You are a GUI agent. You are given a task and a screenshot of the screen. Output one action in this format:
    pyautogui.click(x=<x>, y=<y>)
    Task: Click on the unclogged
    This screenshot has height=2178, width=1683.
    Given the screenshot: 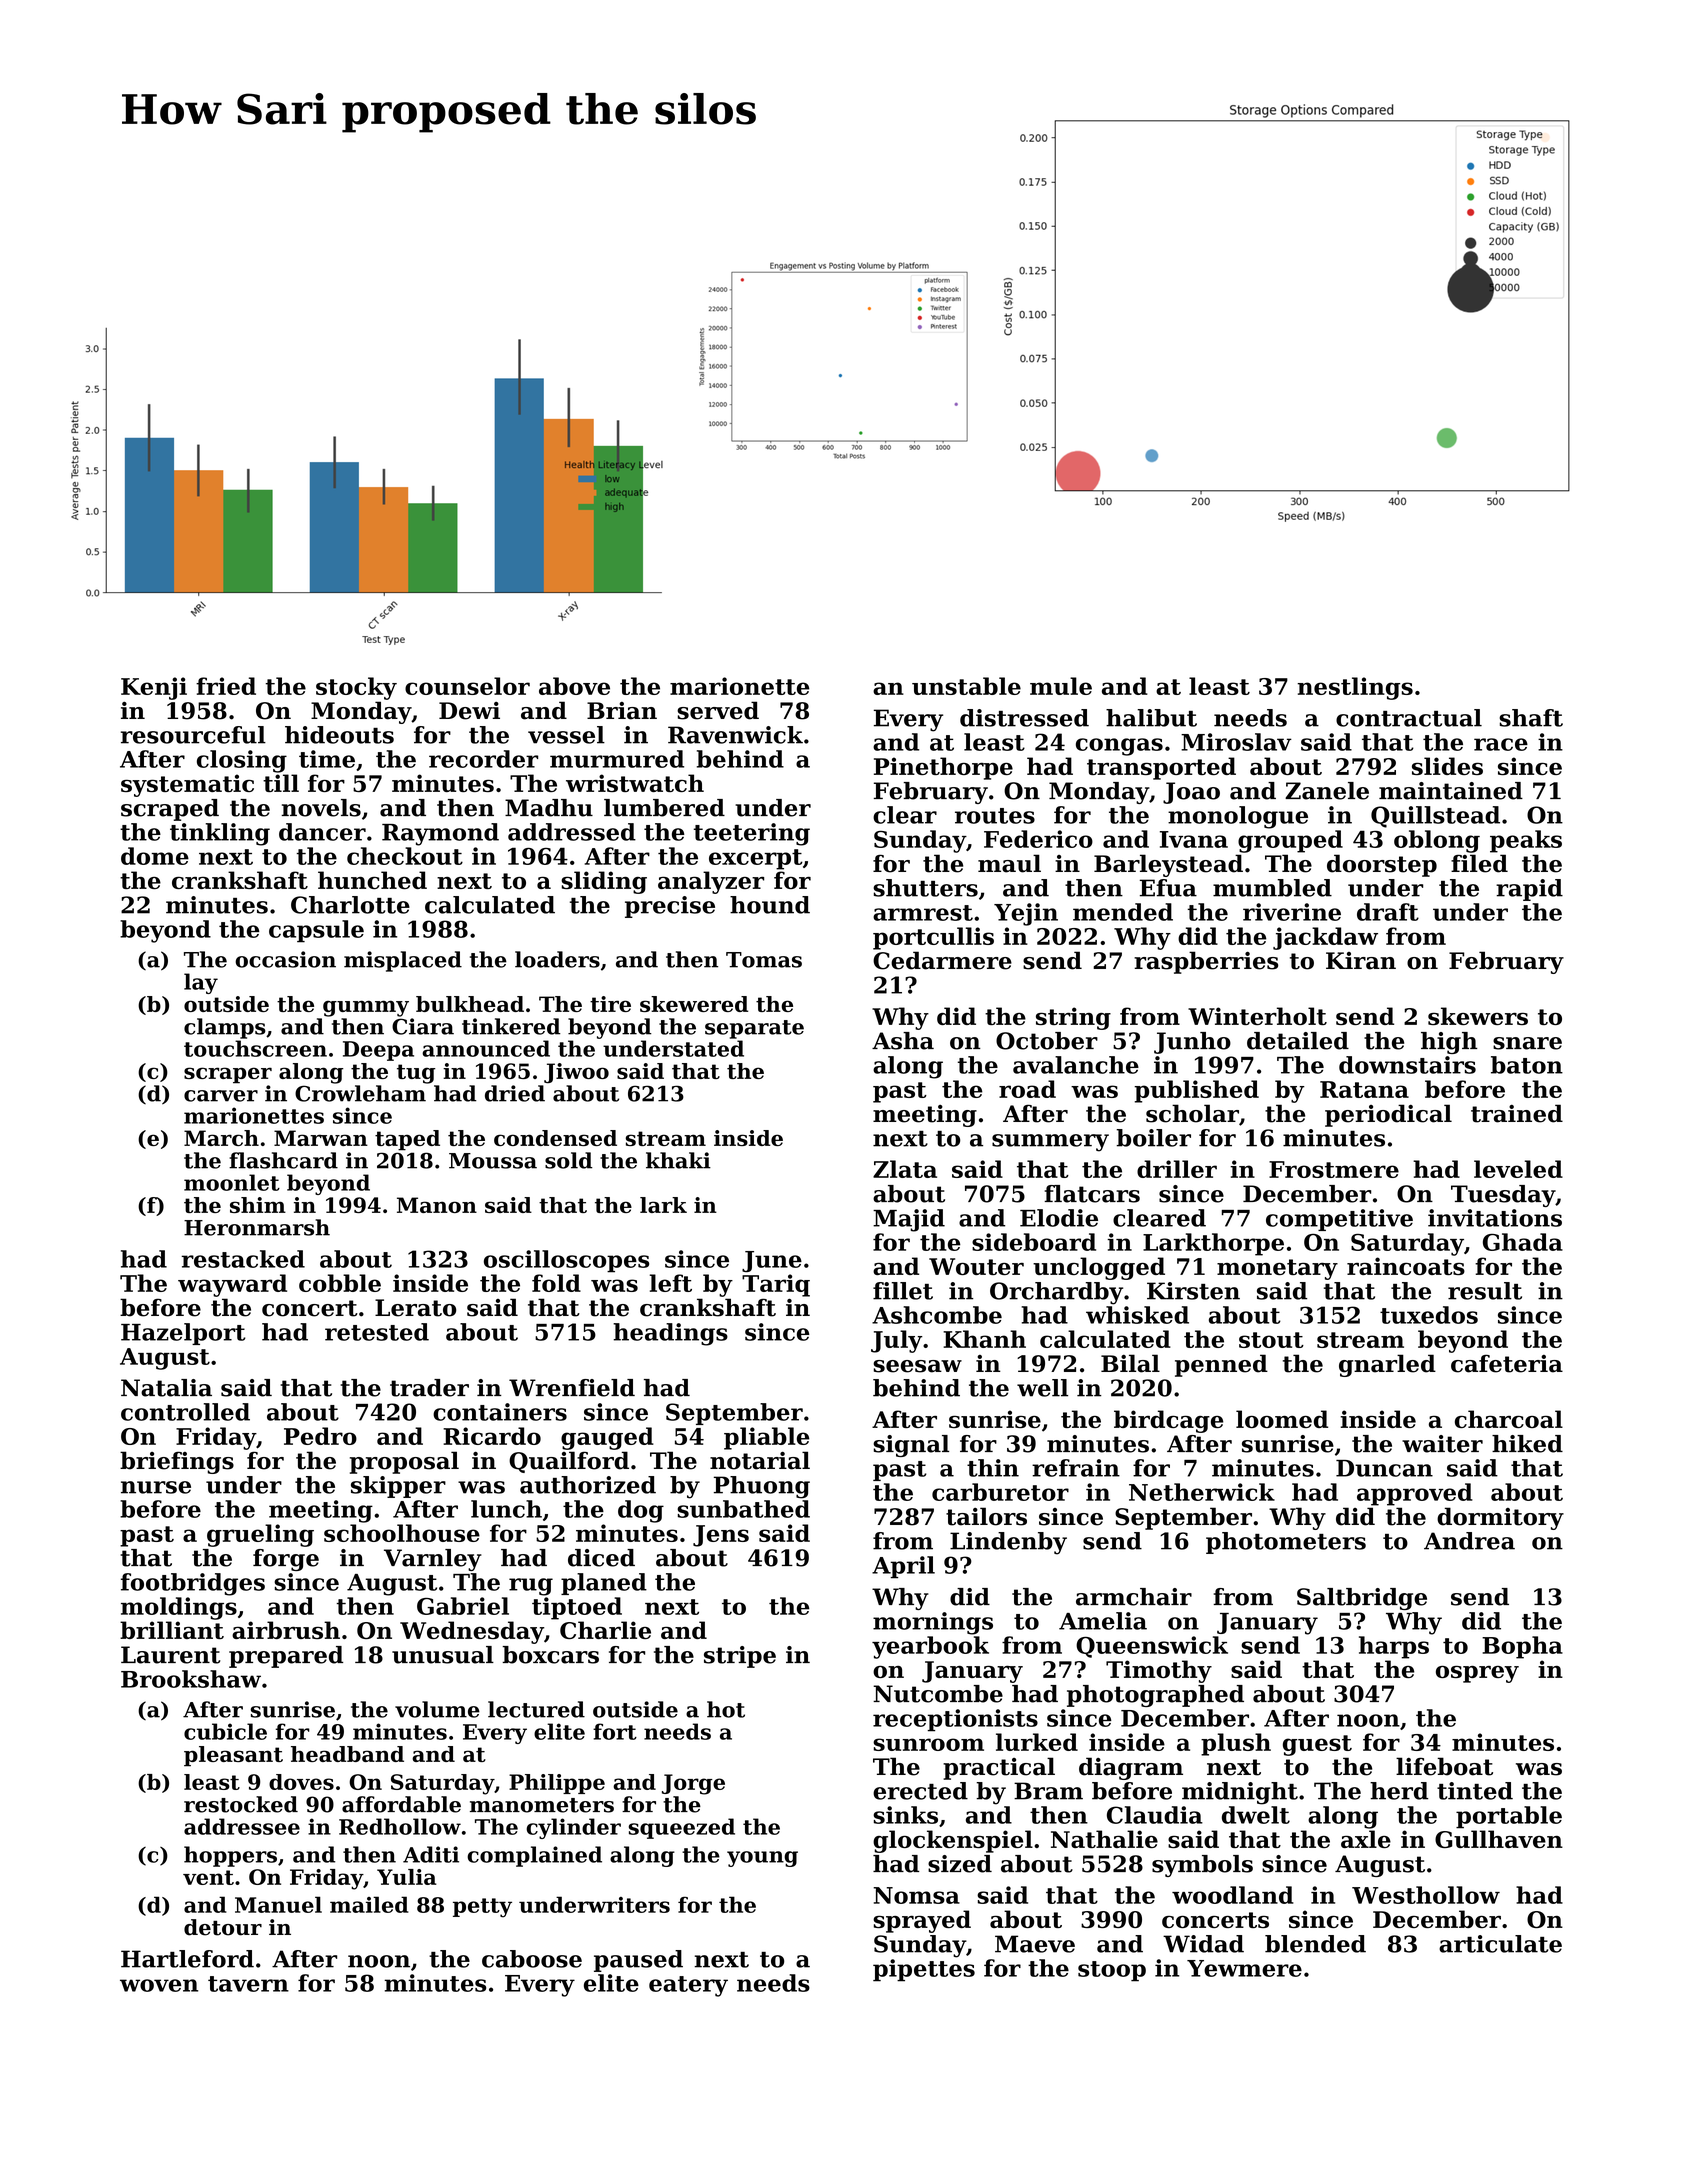 What is the action you would take?
    pyautogui.click(x=1099, y=1268)
